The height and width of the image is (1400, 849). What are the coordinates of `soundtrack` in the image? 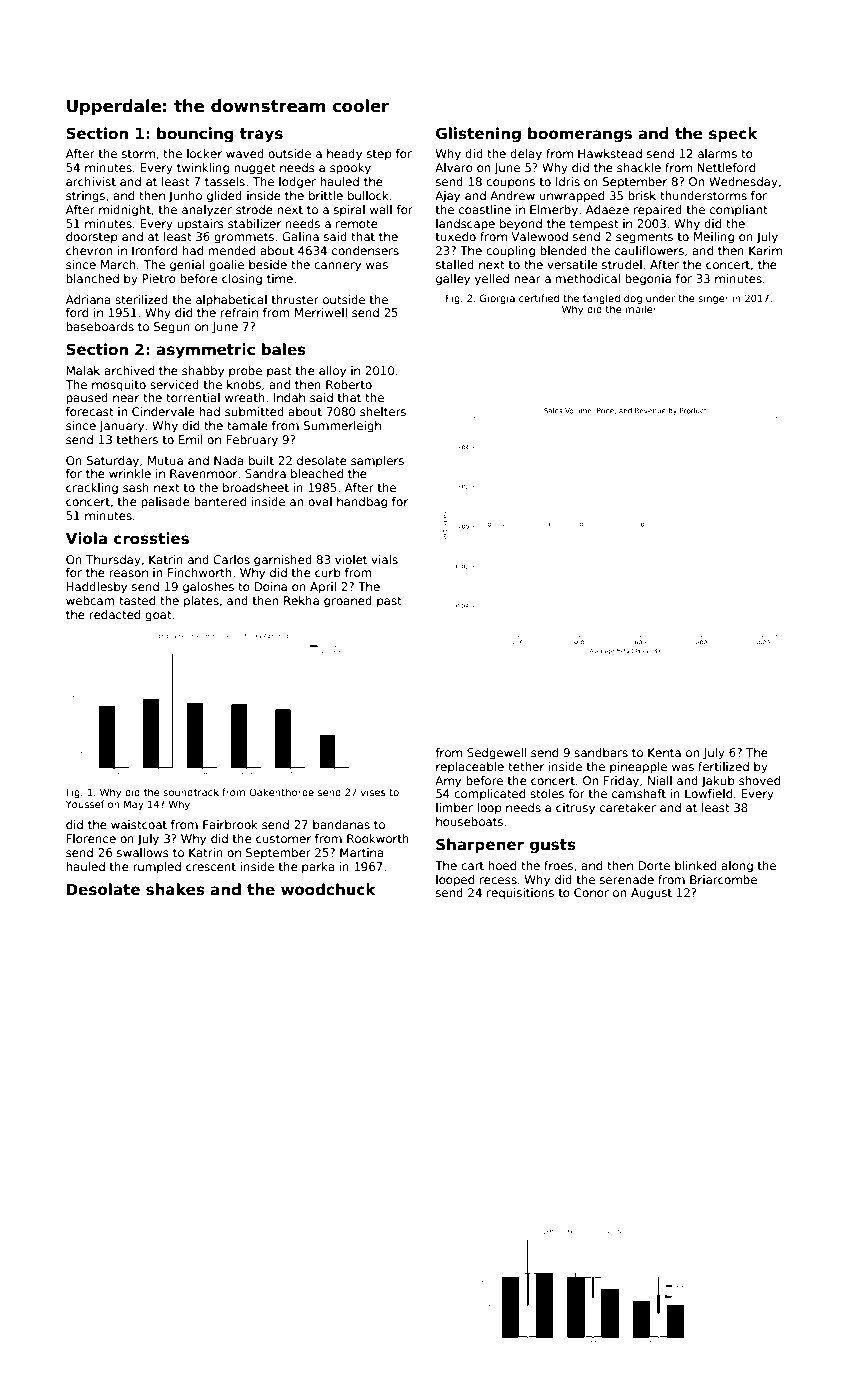 It's located at (191, 792).
